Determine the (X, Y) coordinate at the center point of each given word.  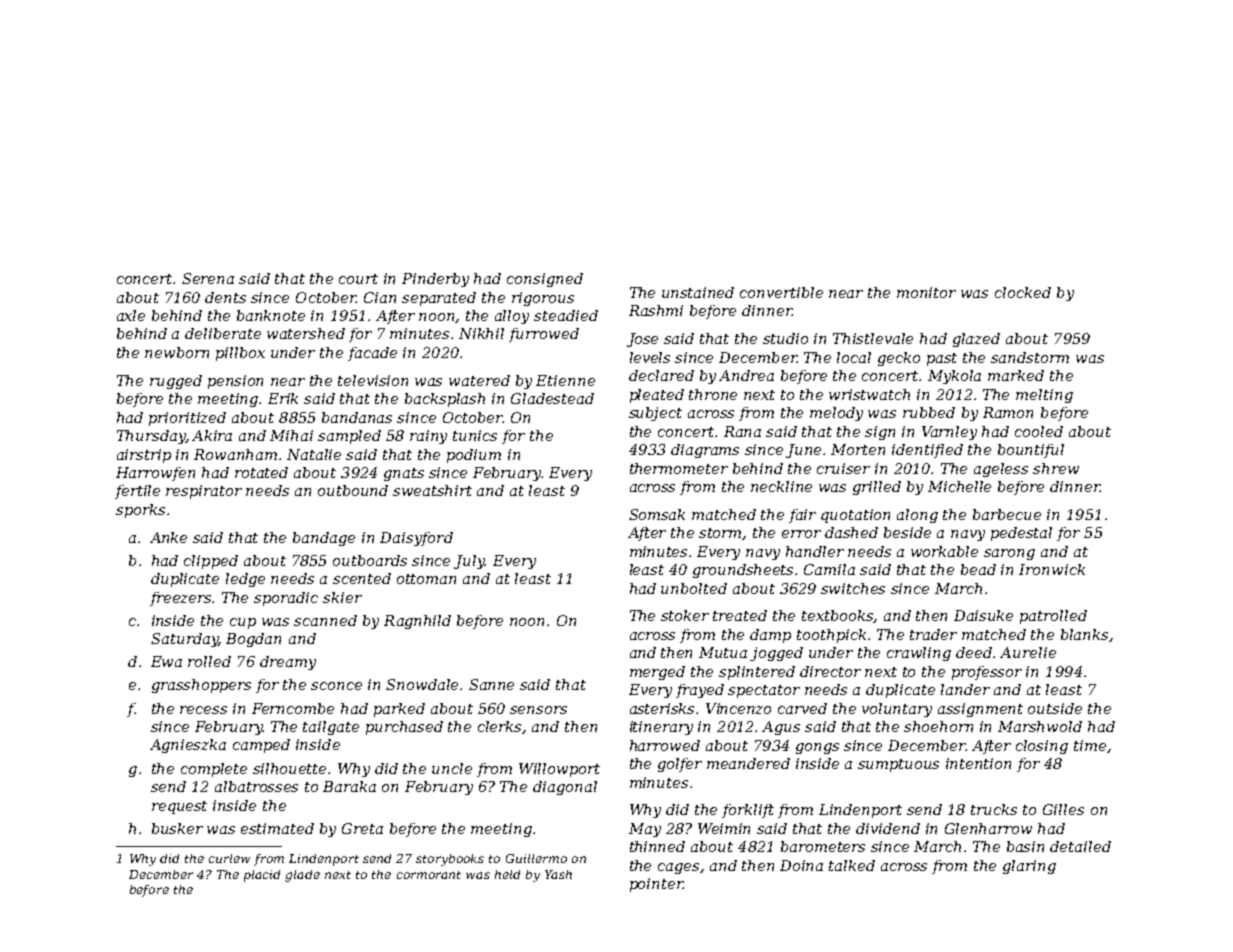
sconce (336, 686)
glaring (1029, 867)
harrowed (665, 745)
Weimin (724, 828)
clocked (1023, 292)
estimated (277, 828)
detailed (1080, 846)
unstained (698, 292)
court (358, 279)
